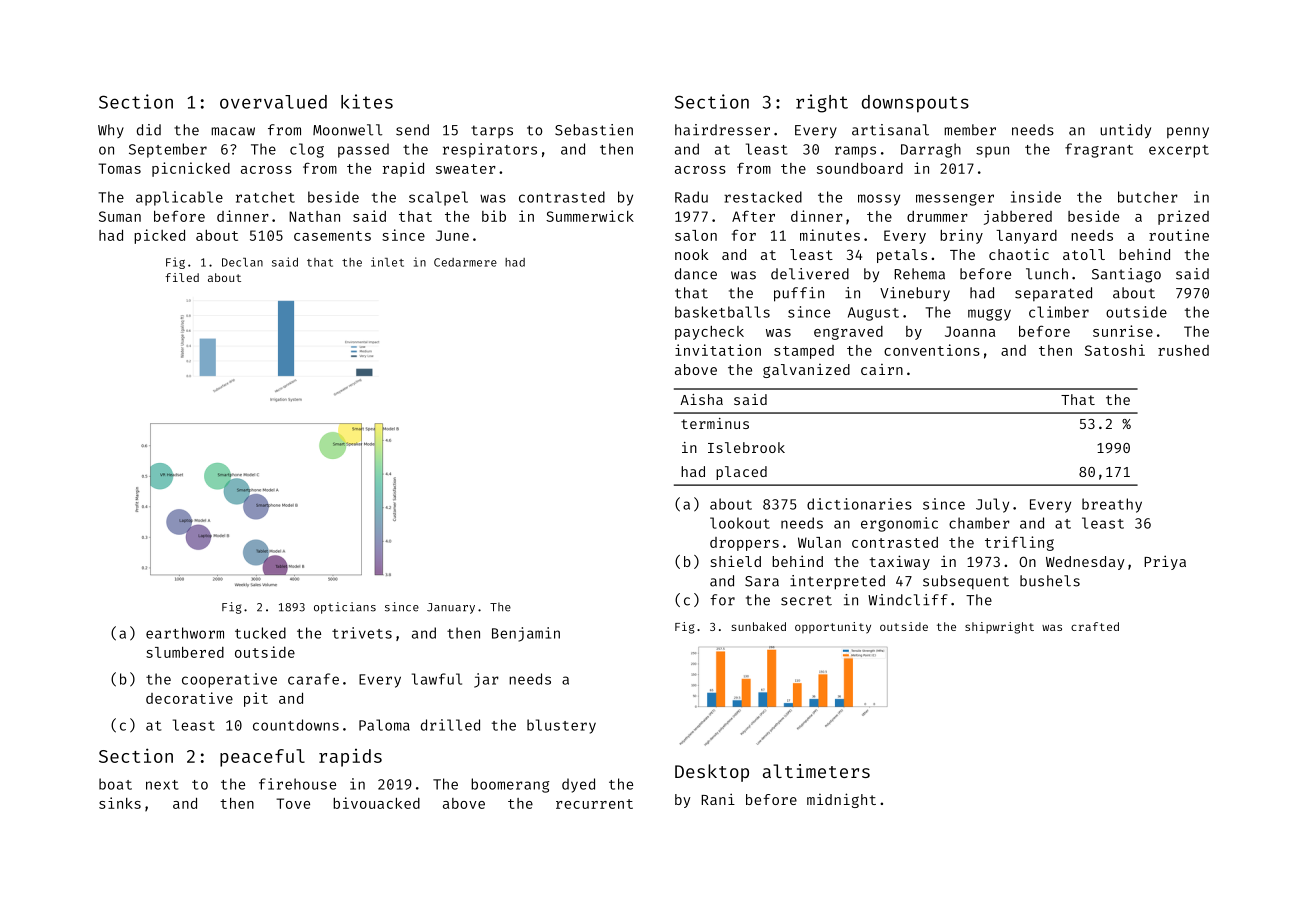 This page has width=1308, height=924. I want to click on Tove, so click(293, 803).
